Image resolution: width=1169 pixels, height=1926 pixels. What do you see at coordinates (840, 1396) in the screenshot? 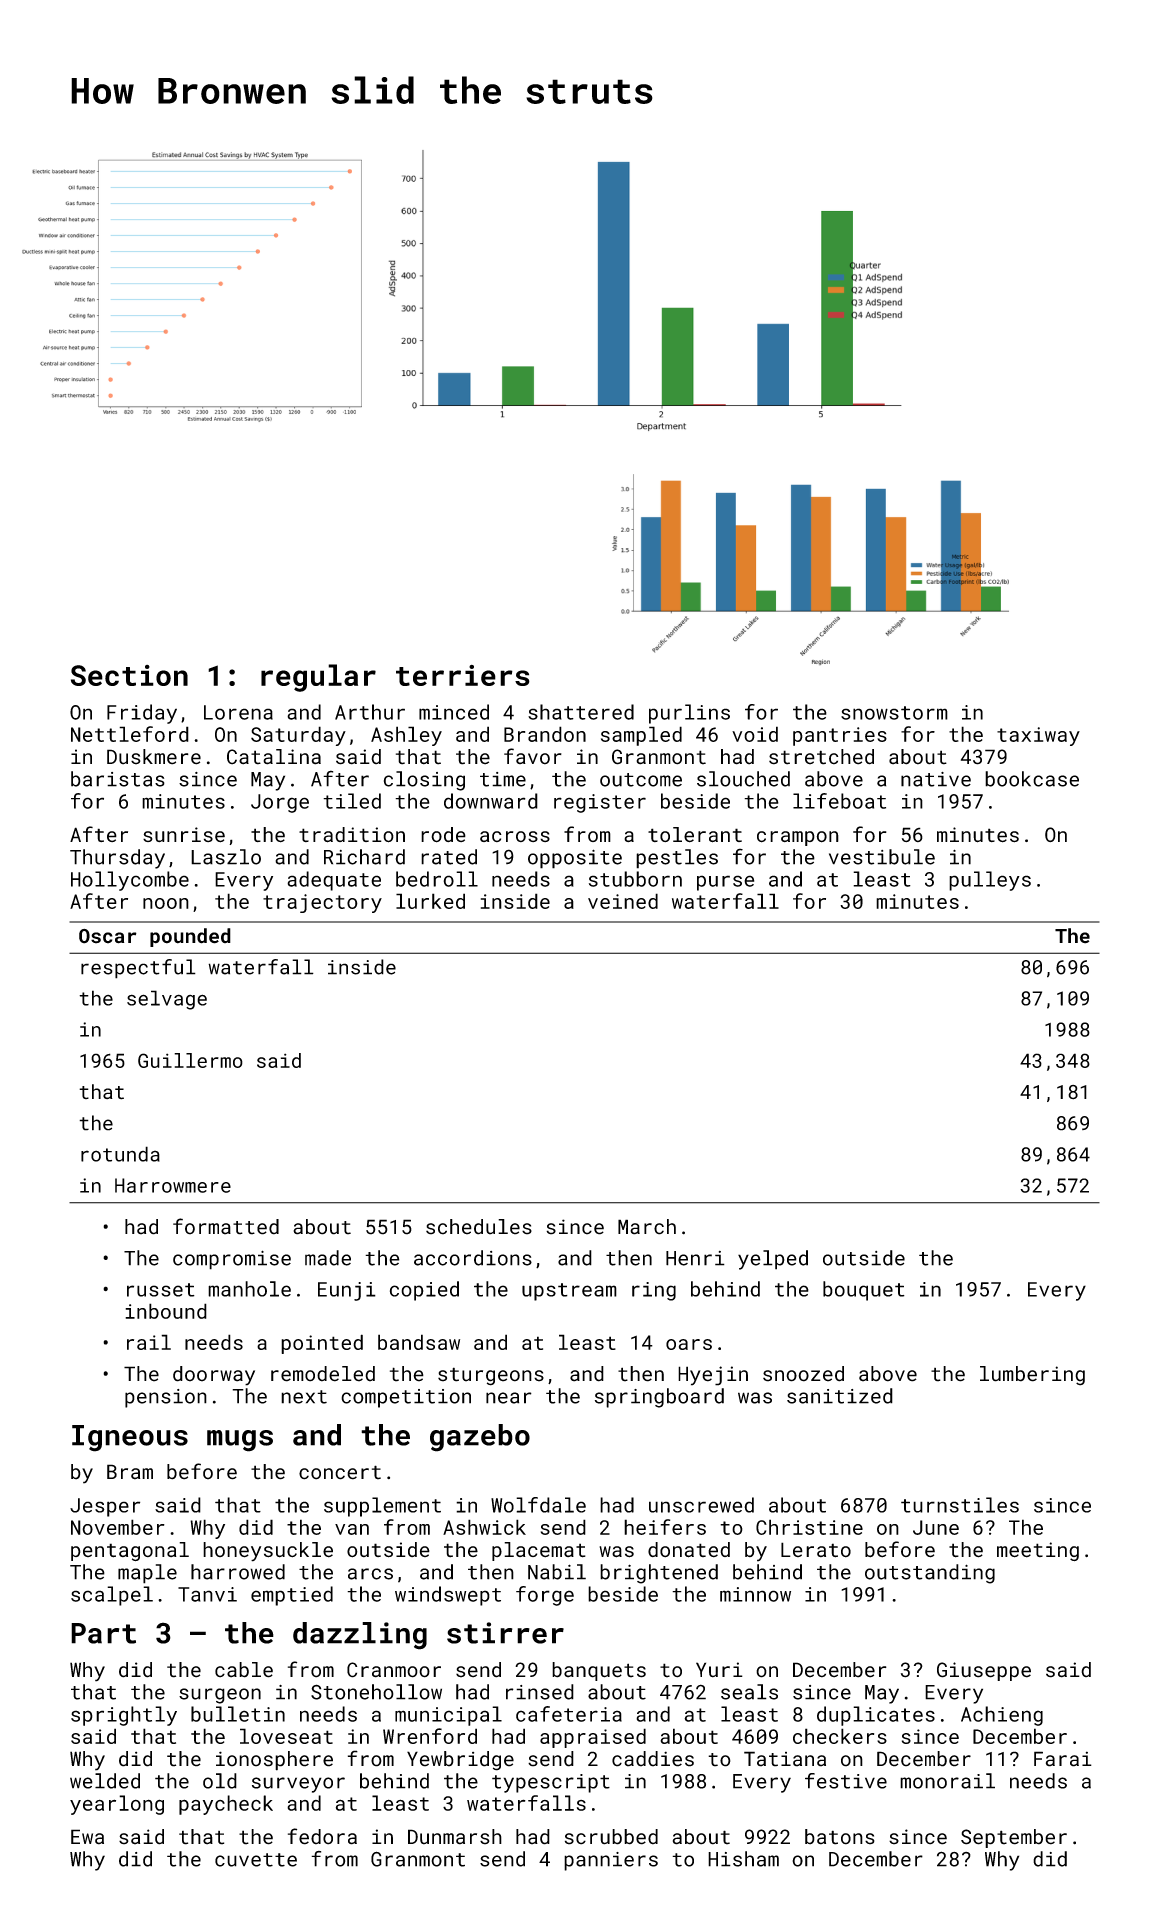
I see `sanitized` at bounding box center [840, 1396].
